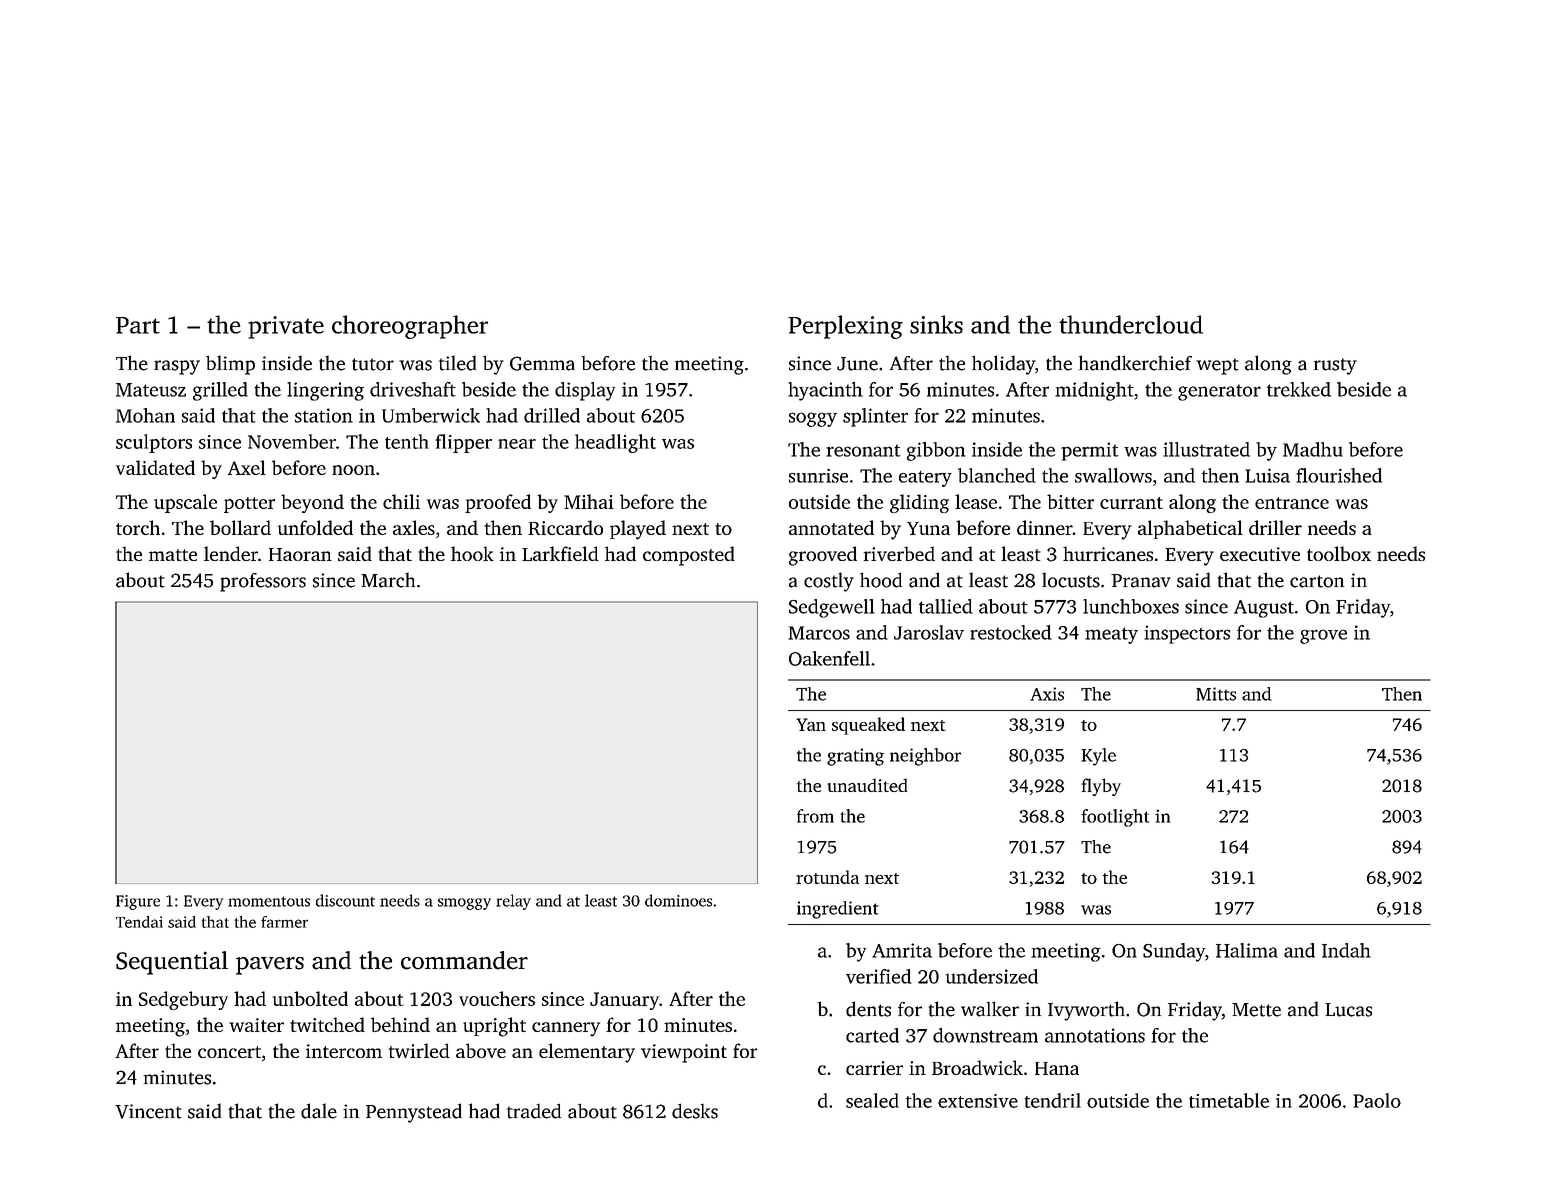 The width and height of the page is (1546, 1194). What do you see at coordinates (284, 922) in the page?
I see `farmer` at bounding box center [284, 922].
